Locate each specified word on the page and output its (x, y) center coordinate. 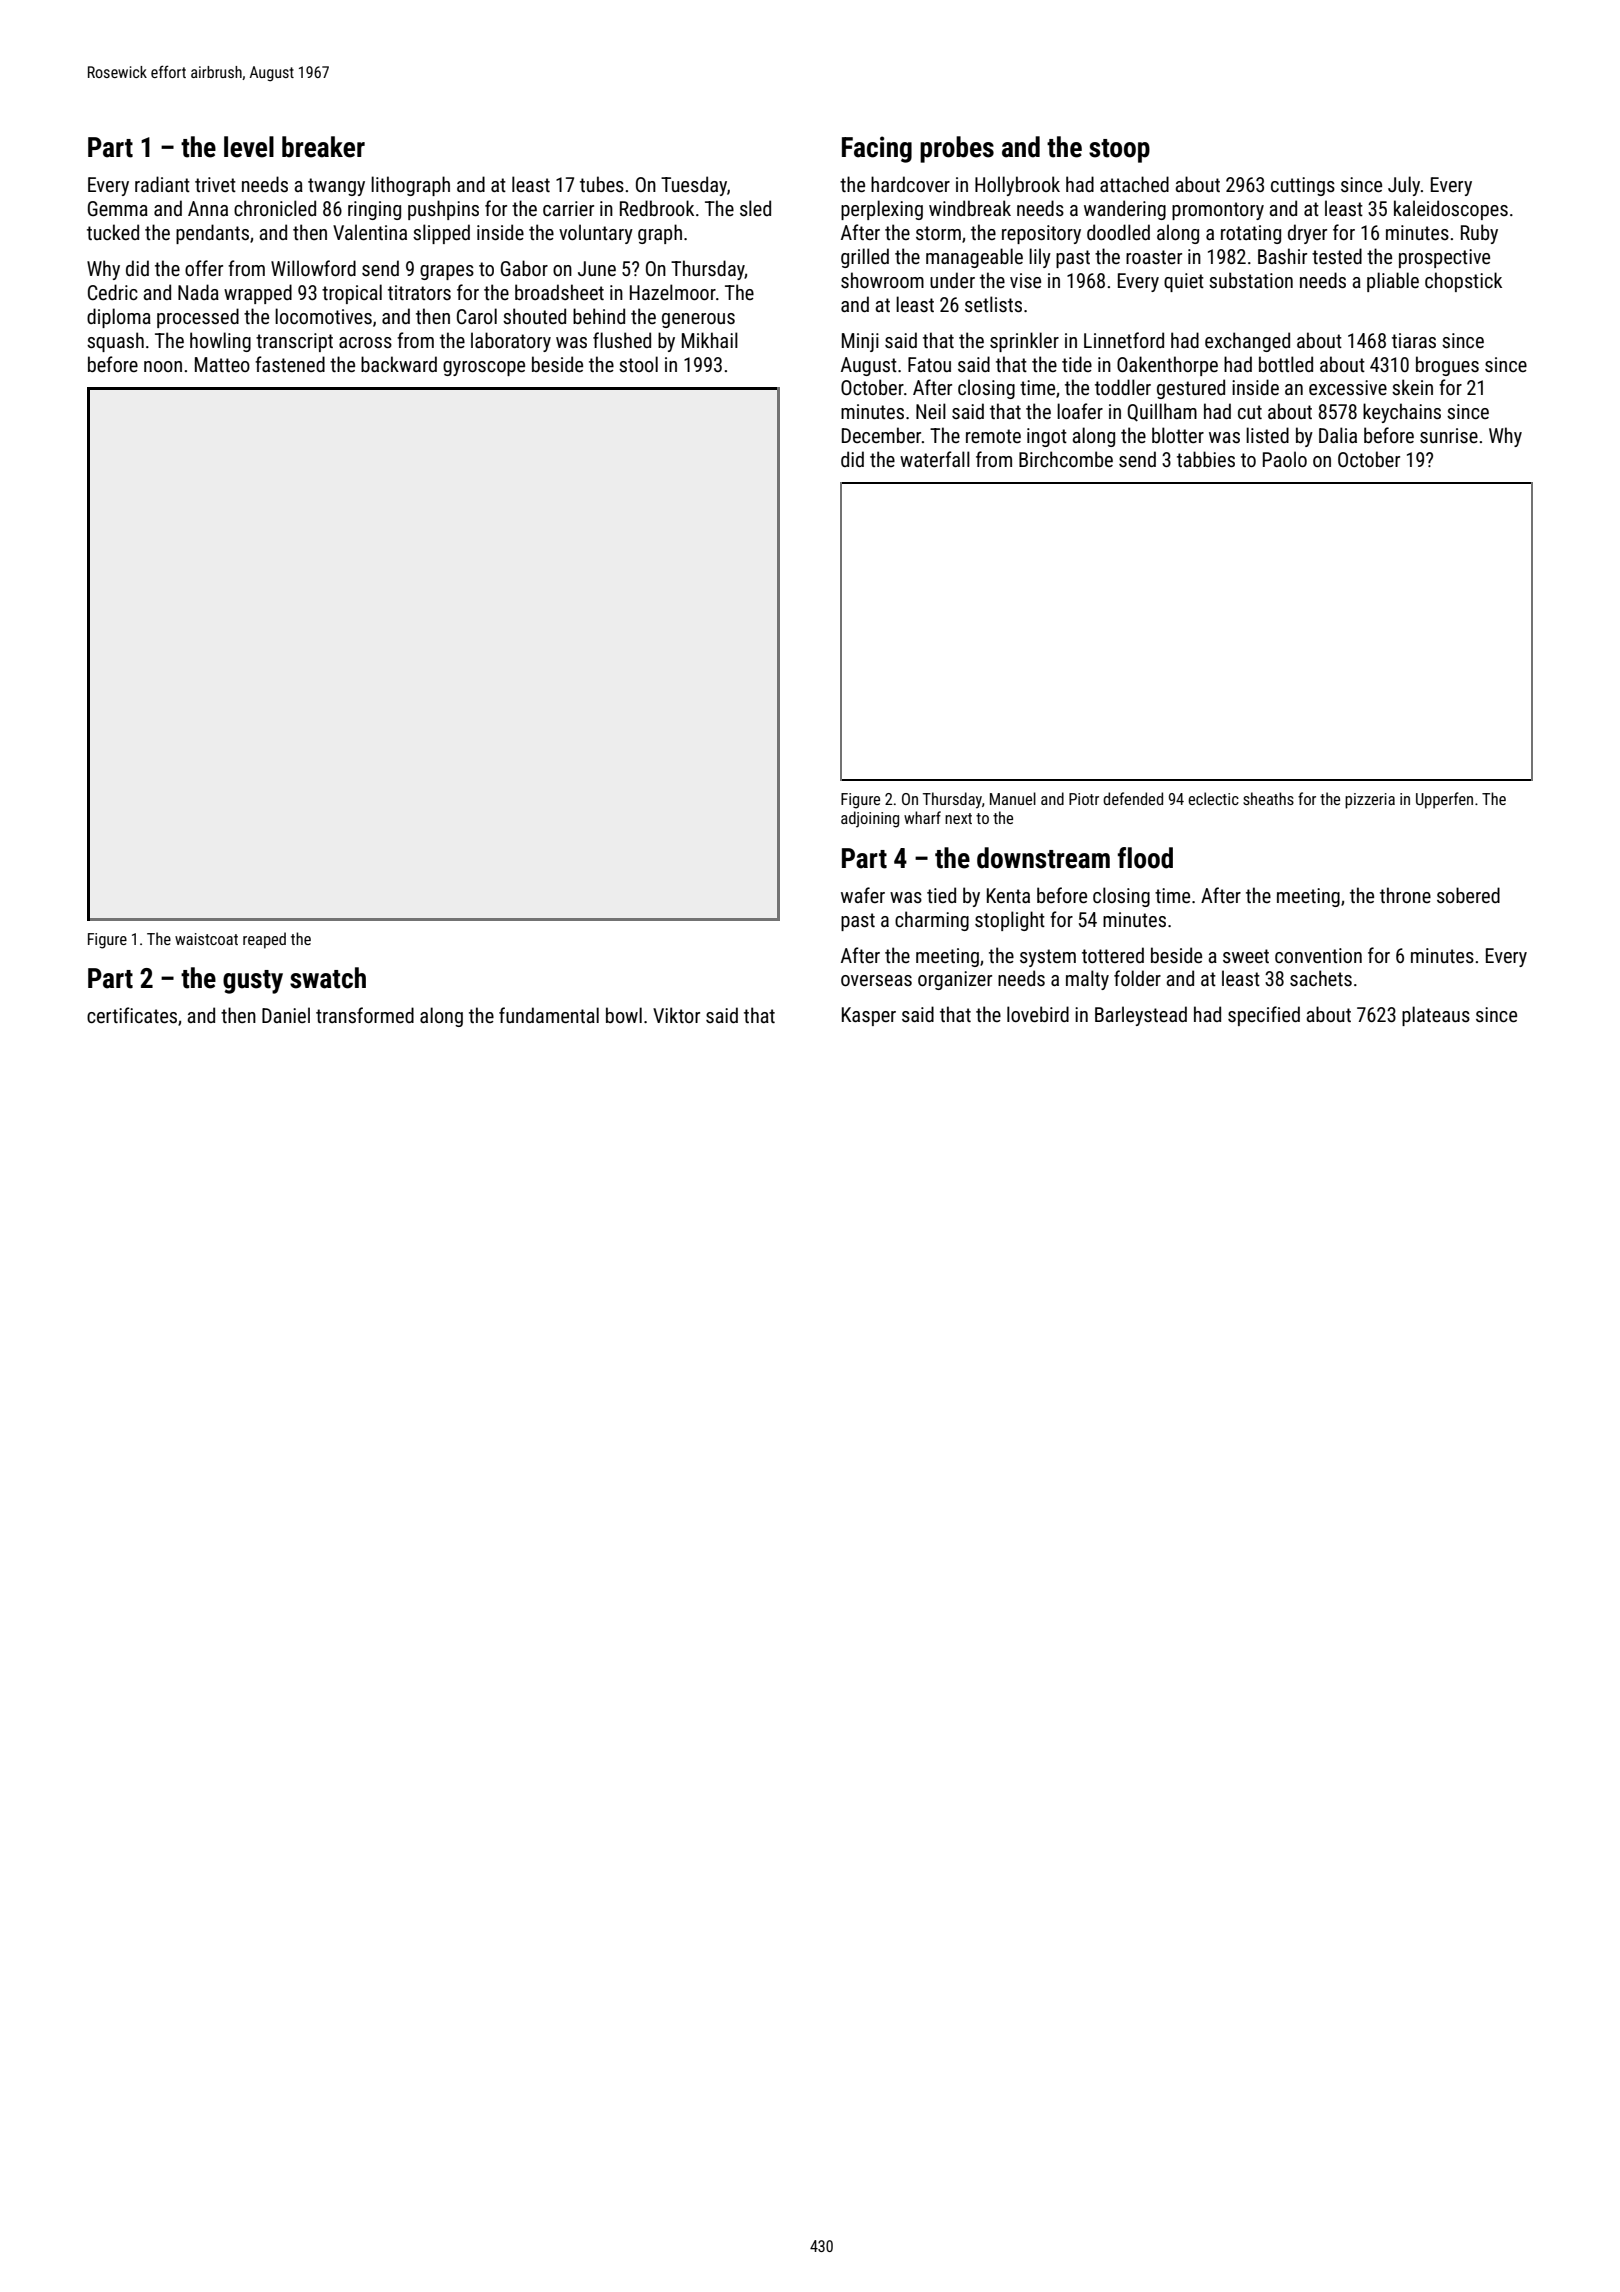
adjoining (870, 819)
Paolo (1285, 459)
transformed (365, 1015)
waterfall (935, 459)
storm (938, 233)
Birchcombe (1066, 459)
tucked (113, 232)
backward (399, 364)
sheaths (1268, 798)
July (1404, 186)
